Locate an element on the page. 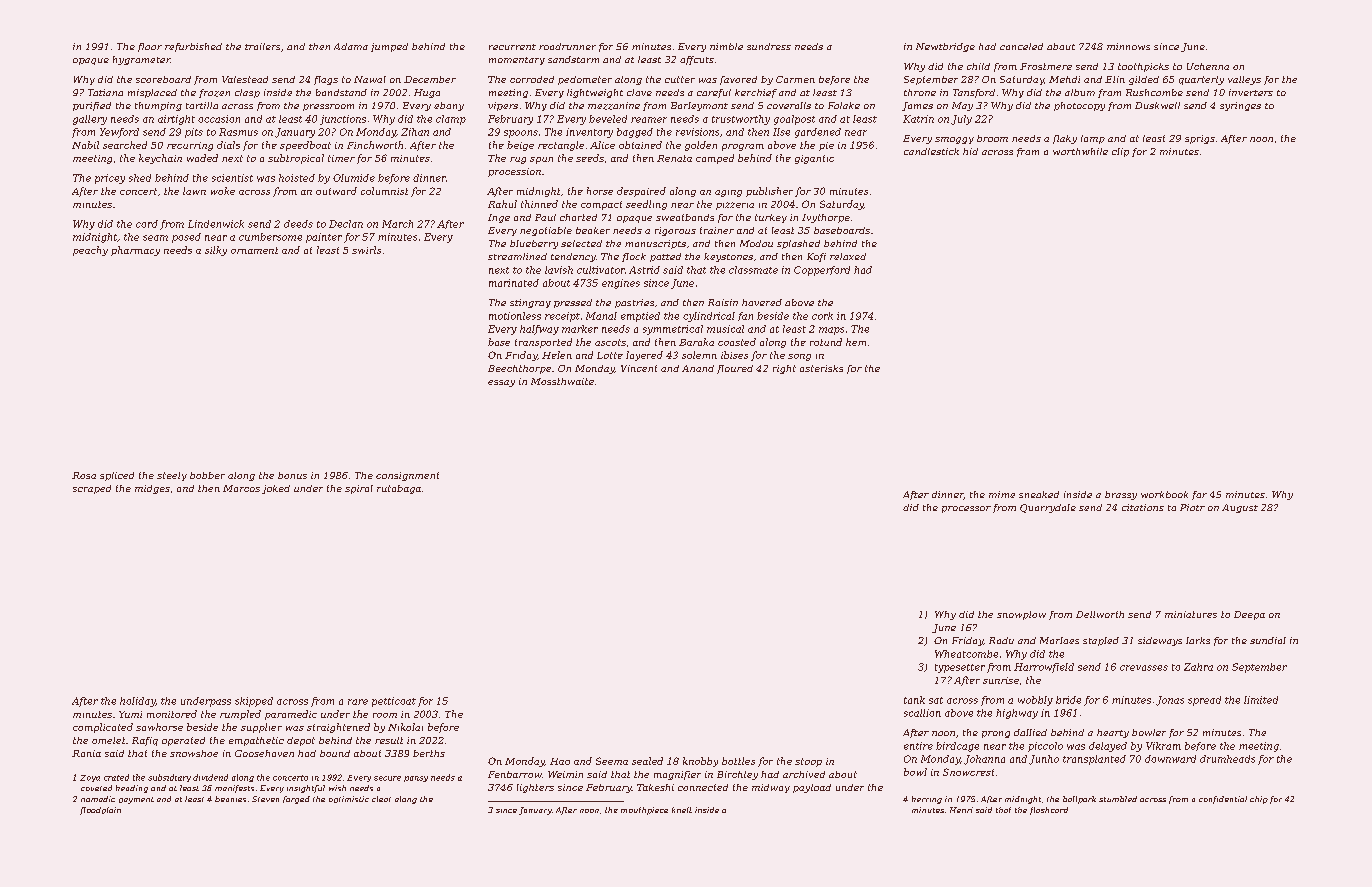 This page has height=887, width=1372. clip is located at coordinates (1120, 152).
